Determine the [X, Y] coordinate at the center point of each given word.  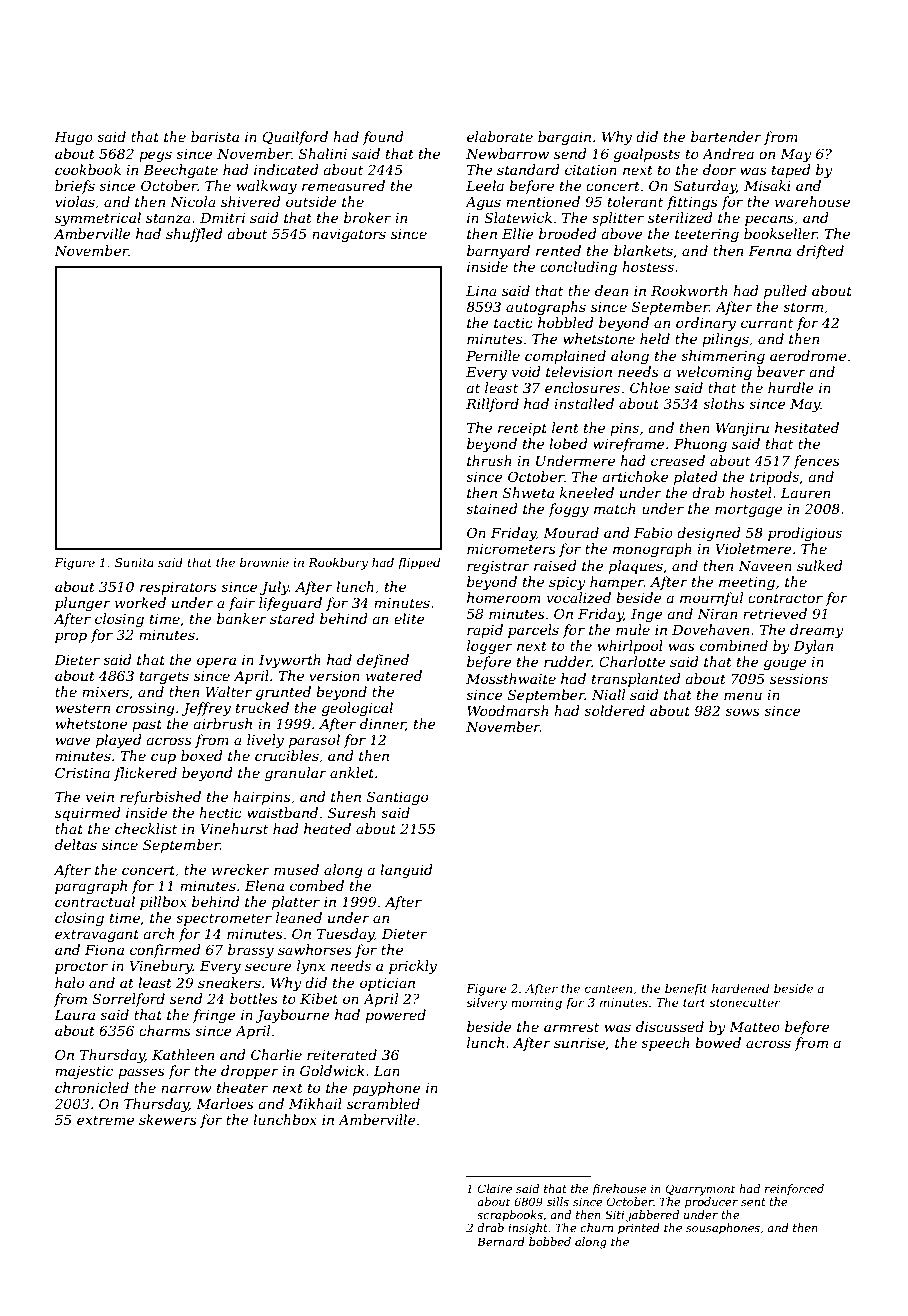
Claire [495, 1188]
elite [409, 618]
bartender [726, 136]
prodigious [805, 534]
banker [242, 618]
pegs [155, 156]
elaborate [500, 136]
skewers [168, 1119]
